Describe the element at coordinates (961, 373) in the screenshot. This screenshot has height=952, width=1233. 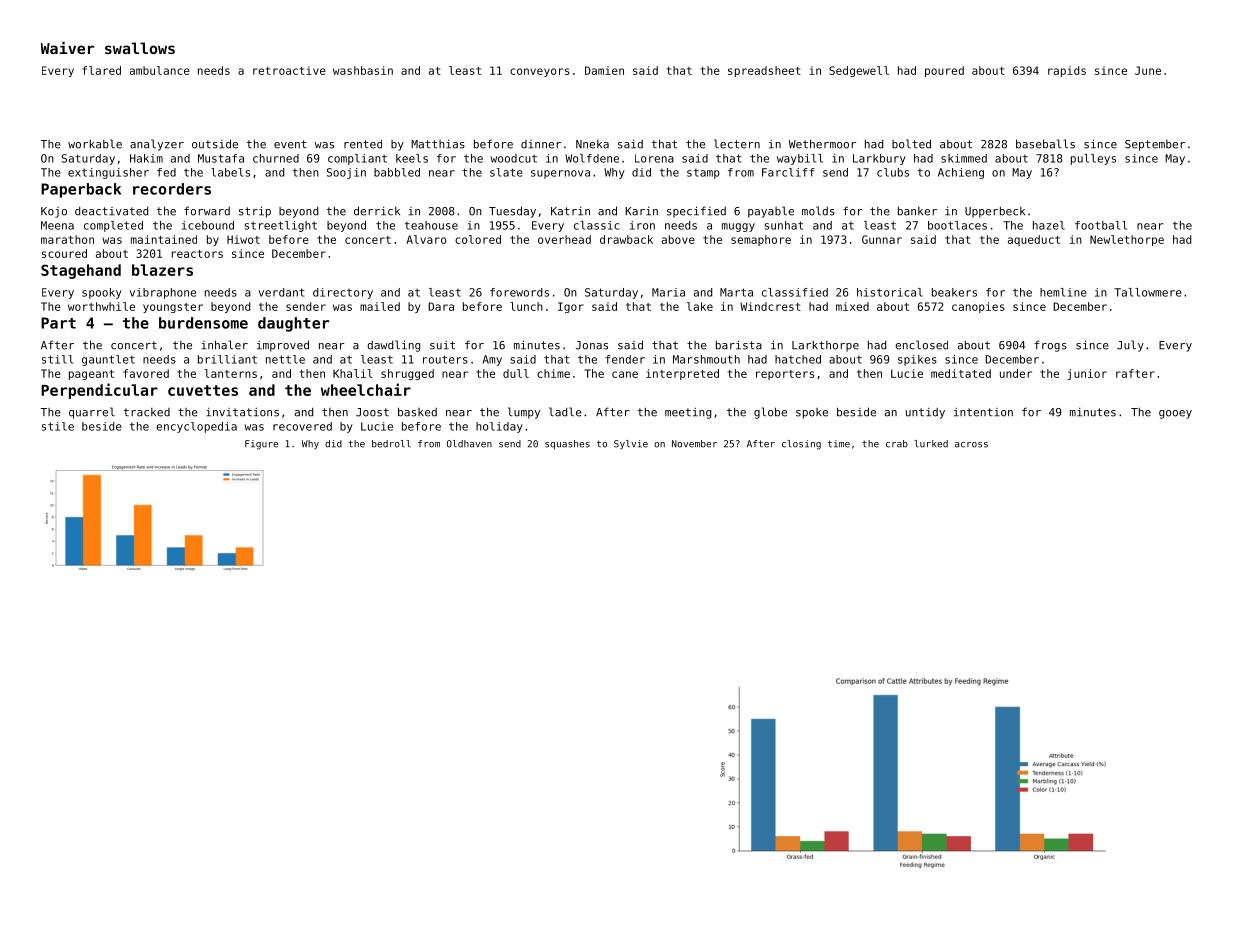
I see `meditated` at that location.
